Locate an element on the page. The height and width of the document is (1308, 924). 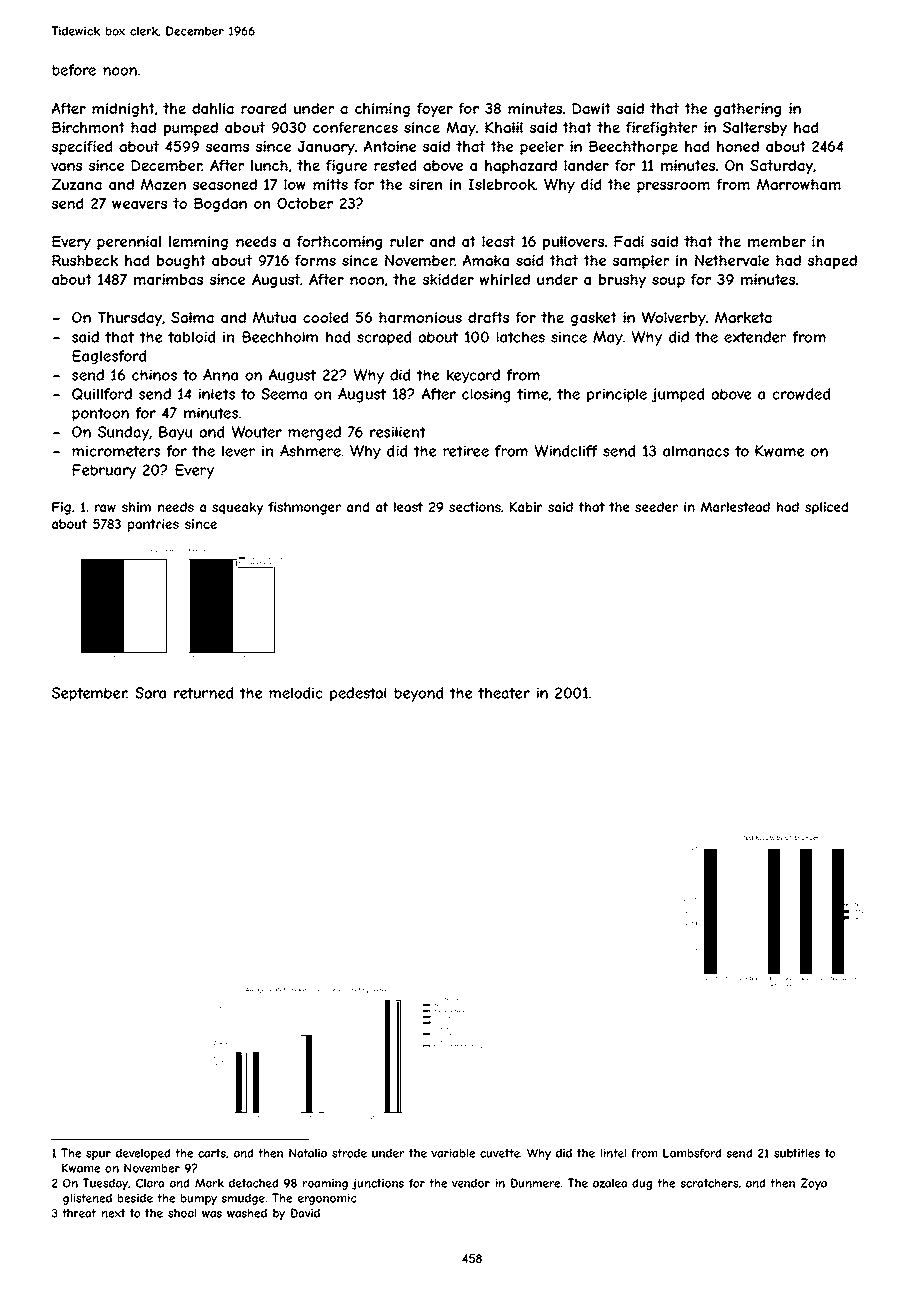
lintel is located at coordinates (613, 1153).
